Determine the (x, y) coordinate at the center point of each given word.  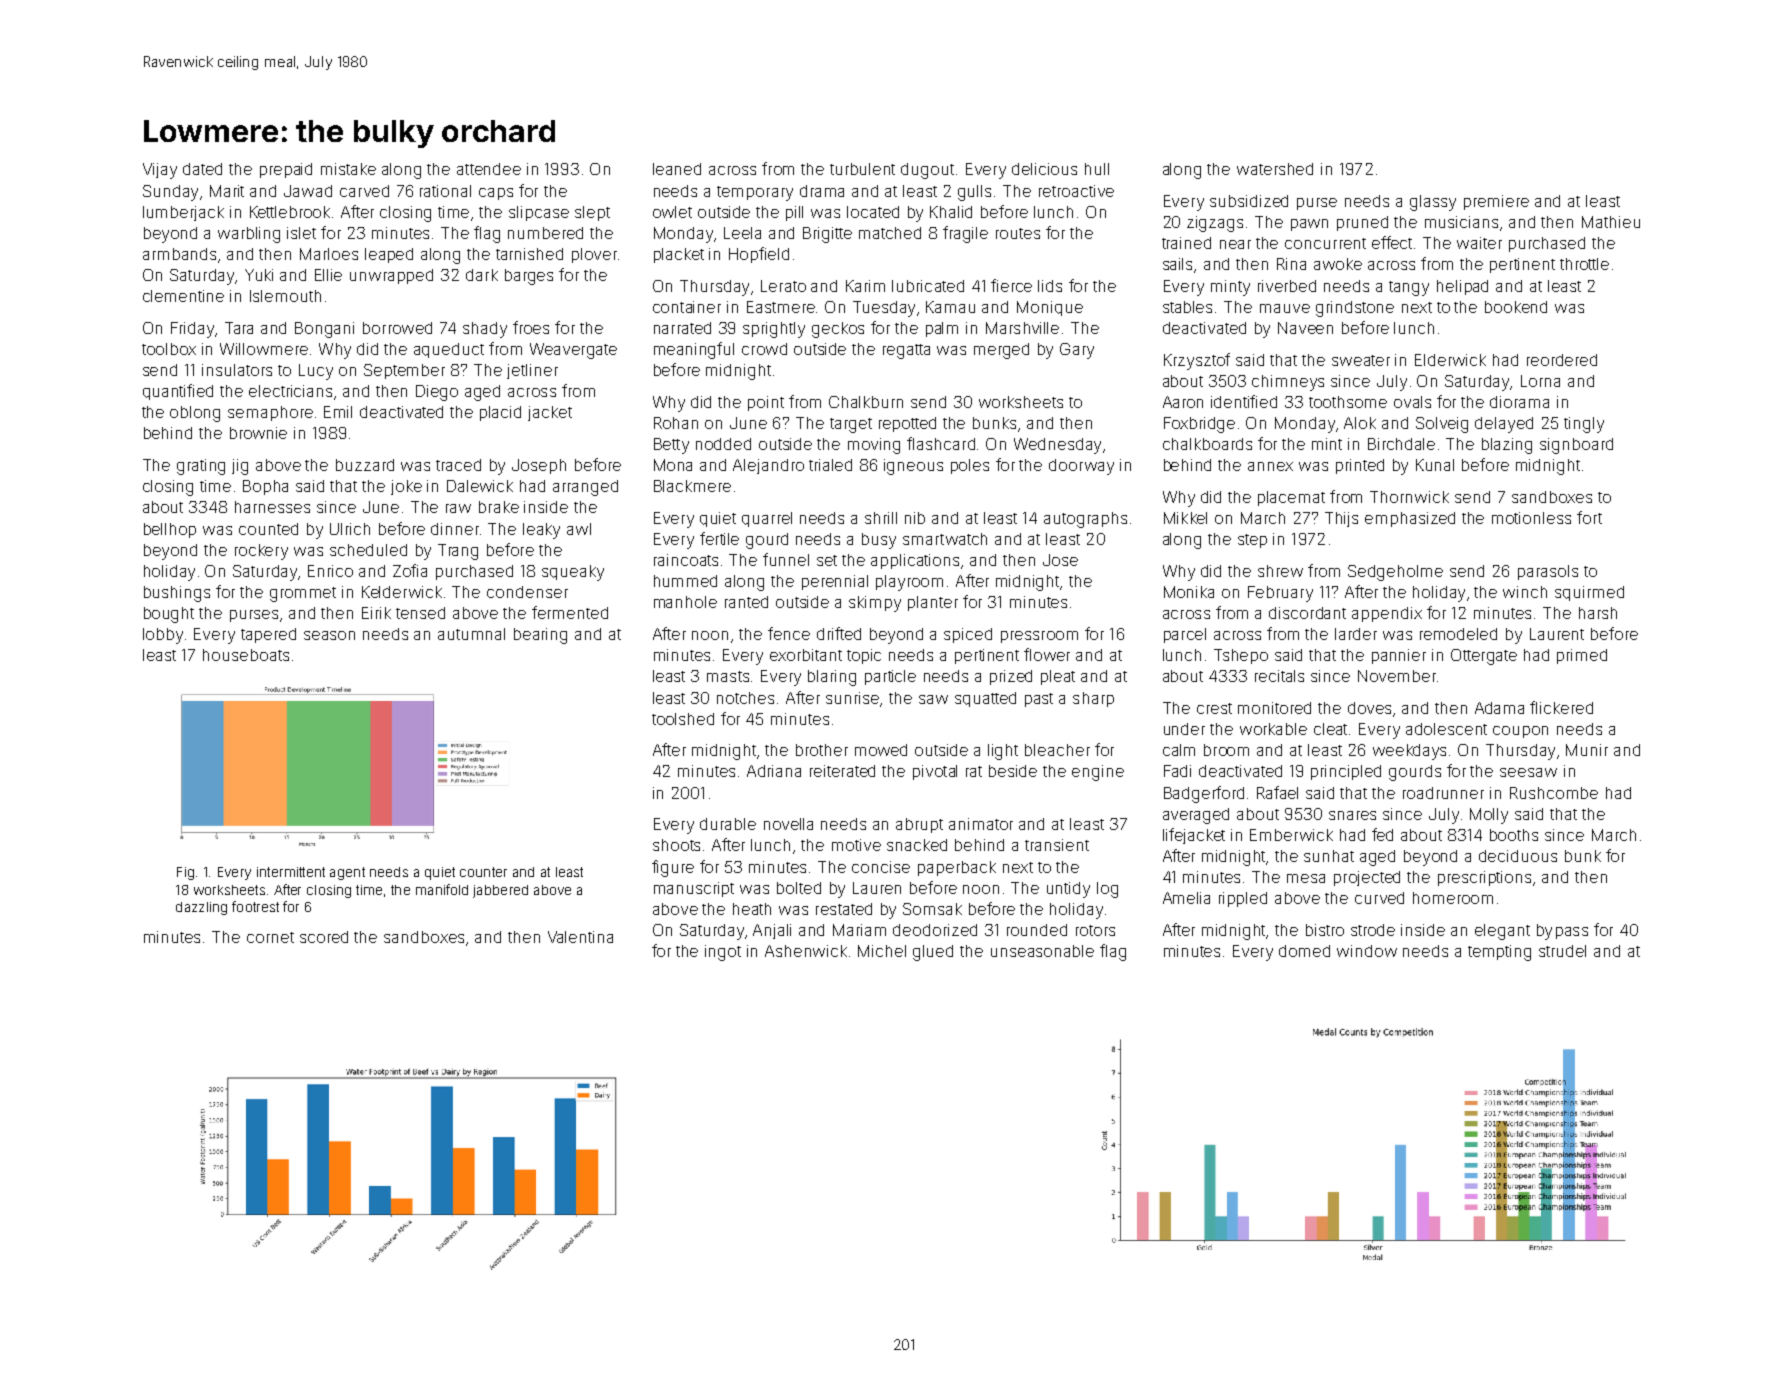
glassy (1433, 203)
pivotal (935, 772)
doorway (1081, 467)
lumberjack (183, 213)
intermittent (291, 872)
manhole (685, 602)
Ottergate (1484, 657)
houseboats (246, 655)
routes (1018, 233)
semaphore (270, 413)
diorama (1519, 402)
